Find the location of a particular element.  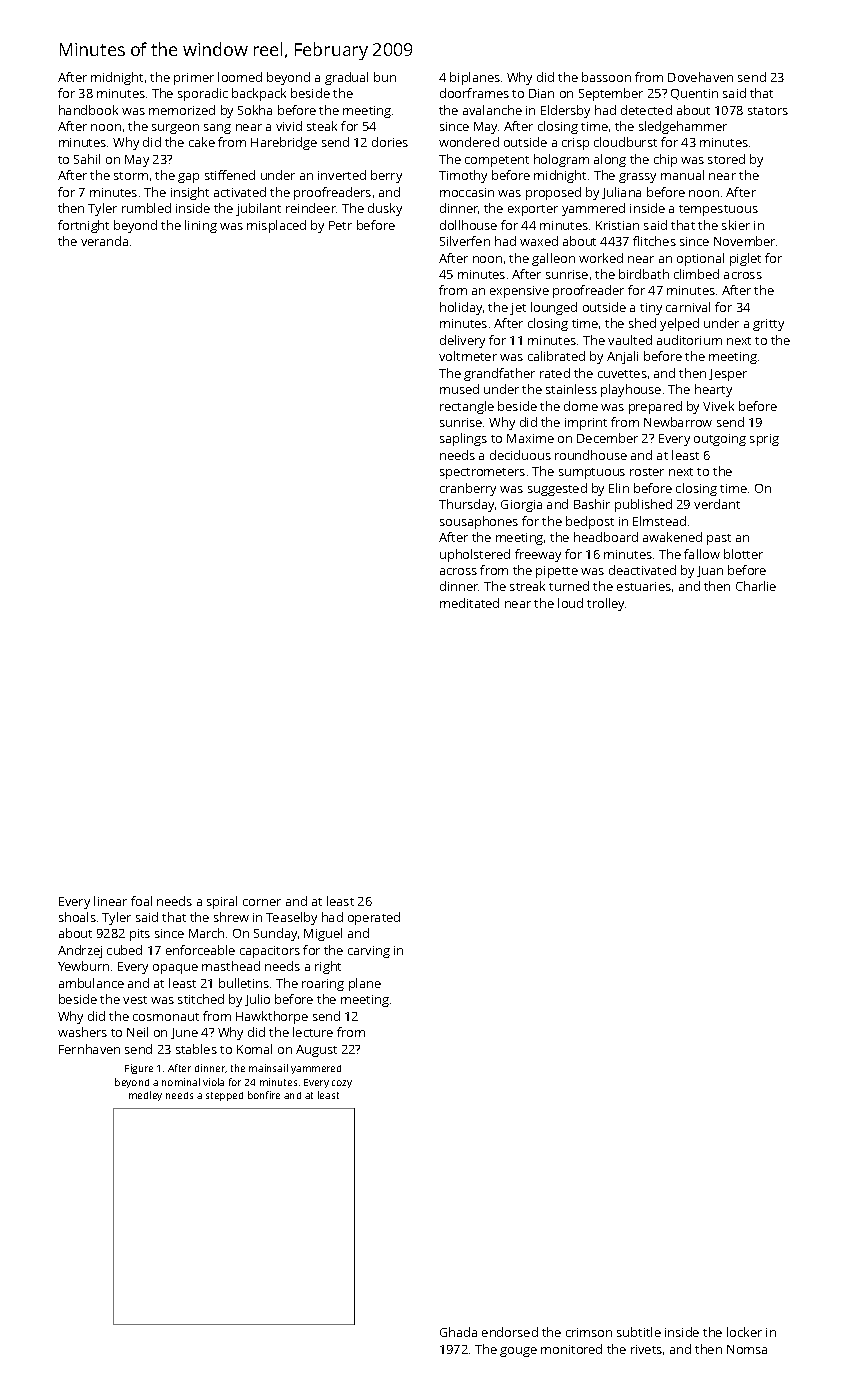

saplings is located at coordinates (463, 439).
